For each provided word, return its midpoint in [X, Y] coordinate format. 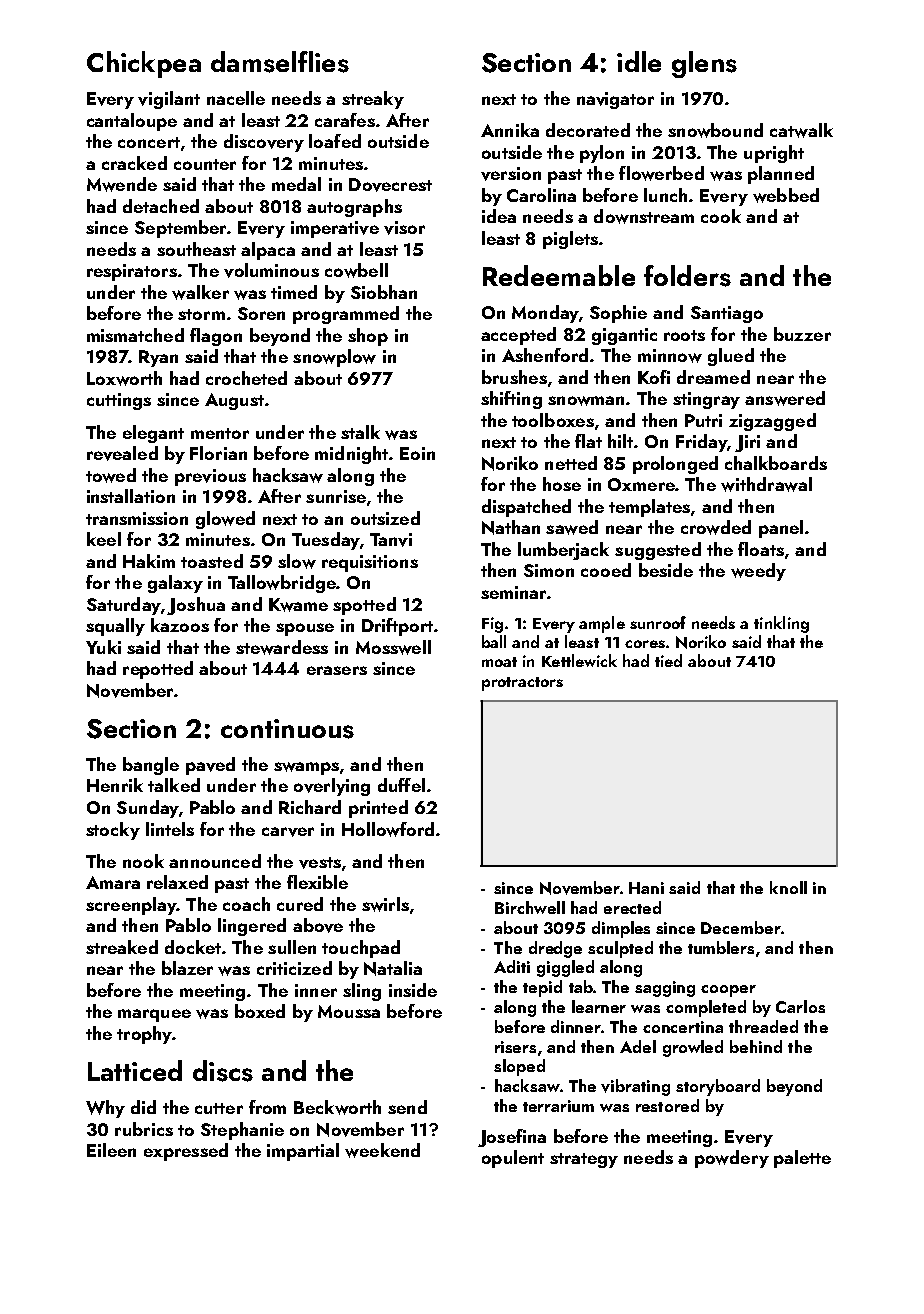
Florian [218, 453]
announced [215, 861]
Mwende [122, 184]
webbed [786, 195]
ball [494, 641]
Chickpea [144, 64]
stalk [360, 432]
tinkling [781, 624]
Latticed [135, 1070]
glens [704, 64]
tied [668, 660]
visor [404, 228]
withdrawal [766, 484]
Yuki [103, 647]
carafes [345, 120]
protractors [522, 684]
